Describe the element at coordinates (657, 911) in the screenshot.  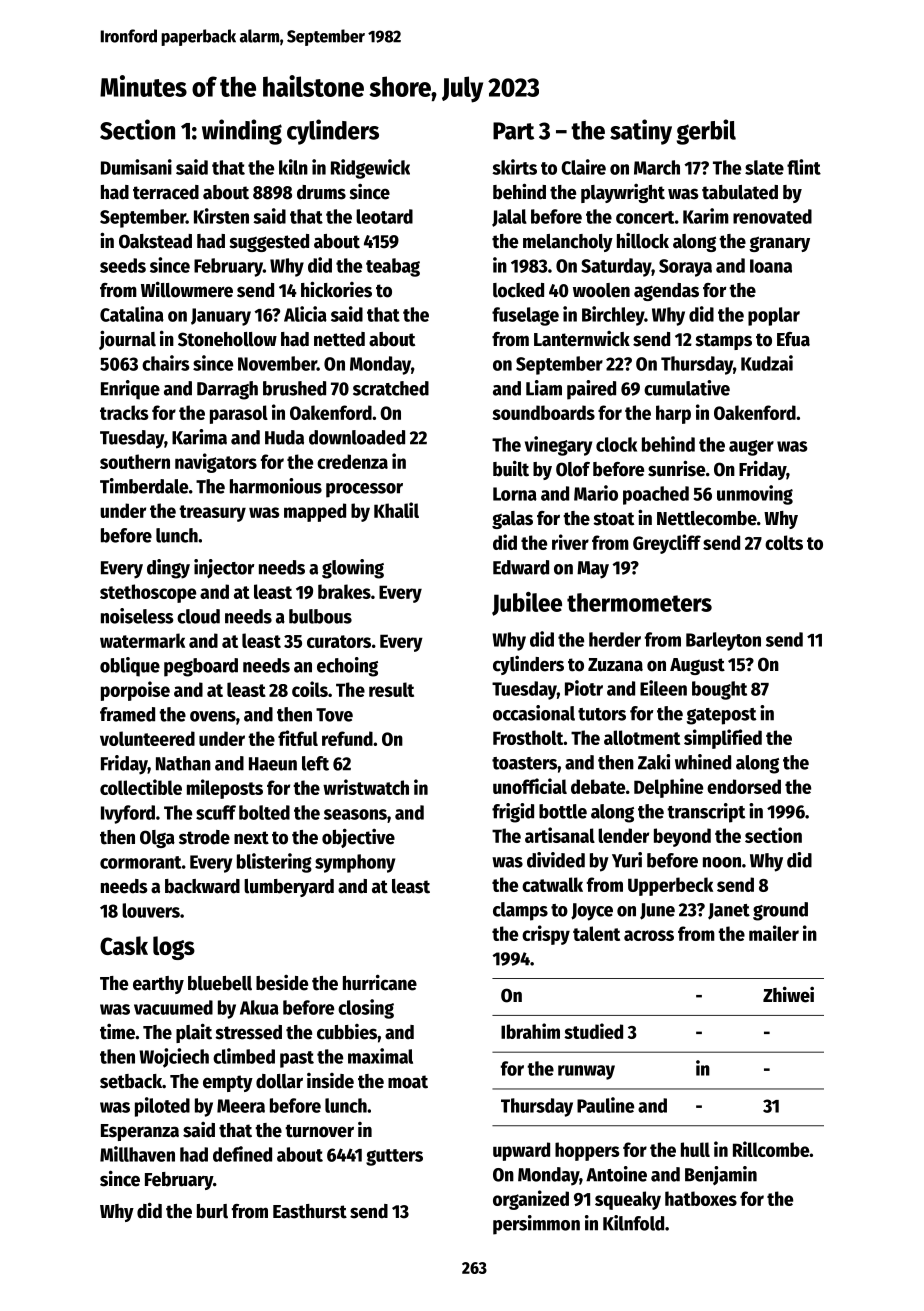
I see `June` at that location.
